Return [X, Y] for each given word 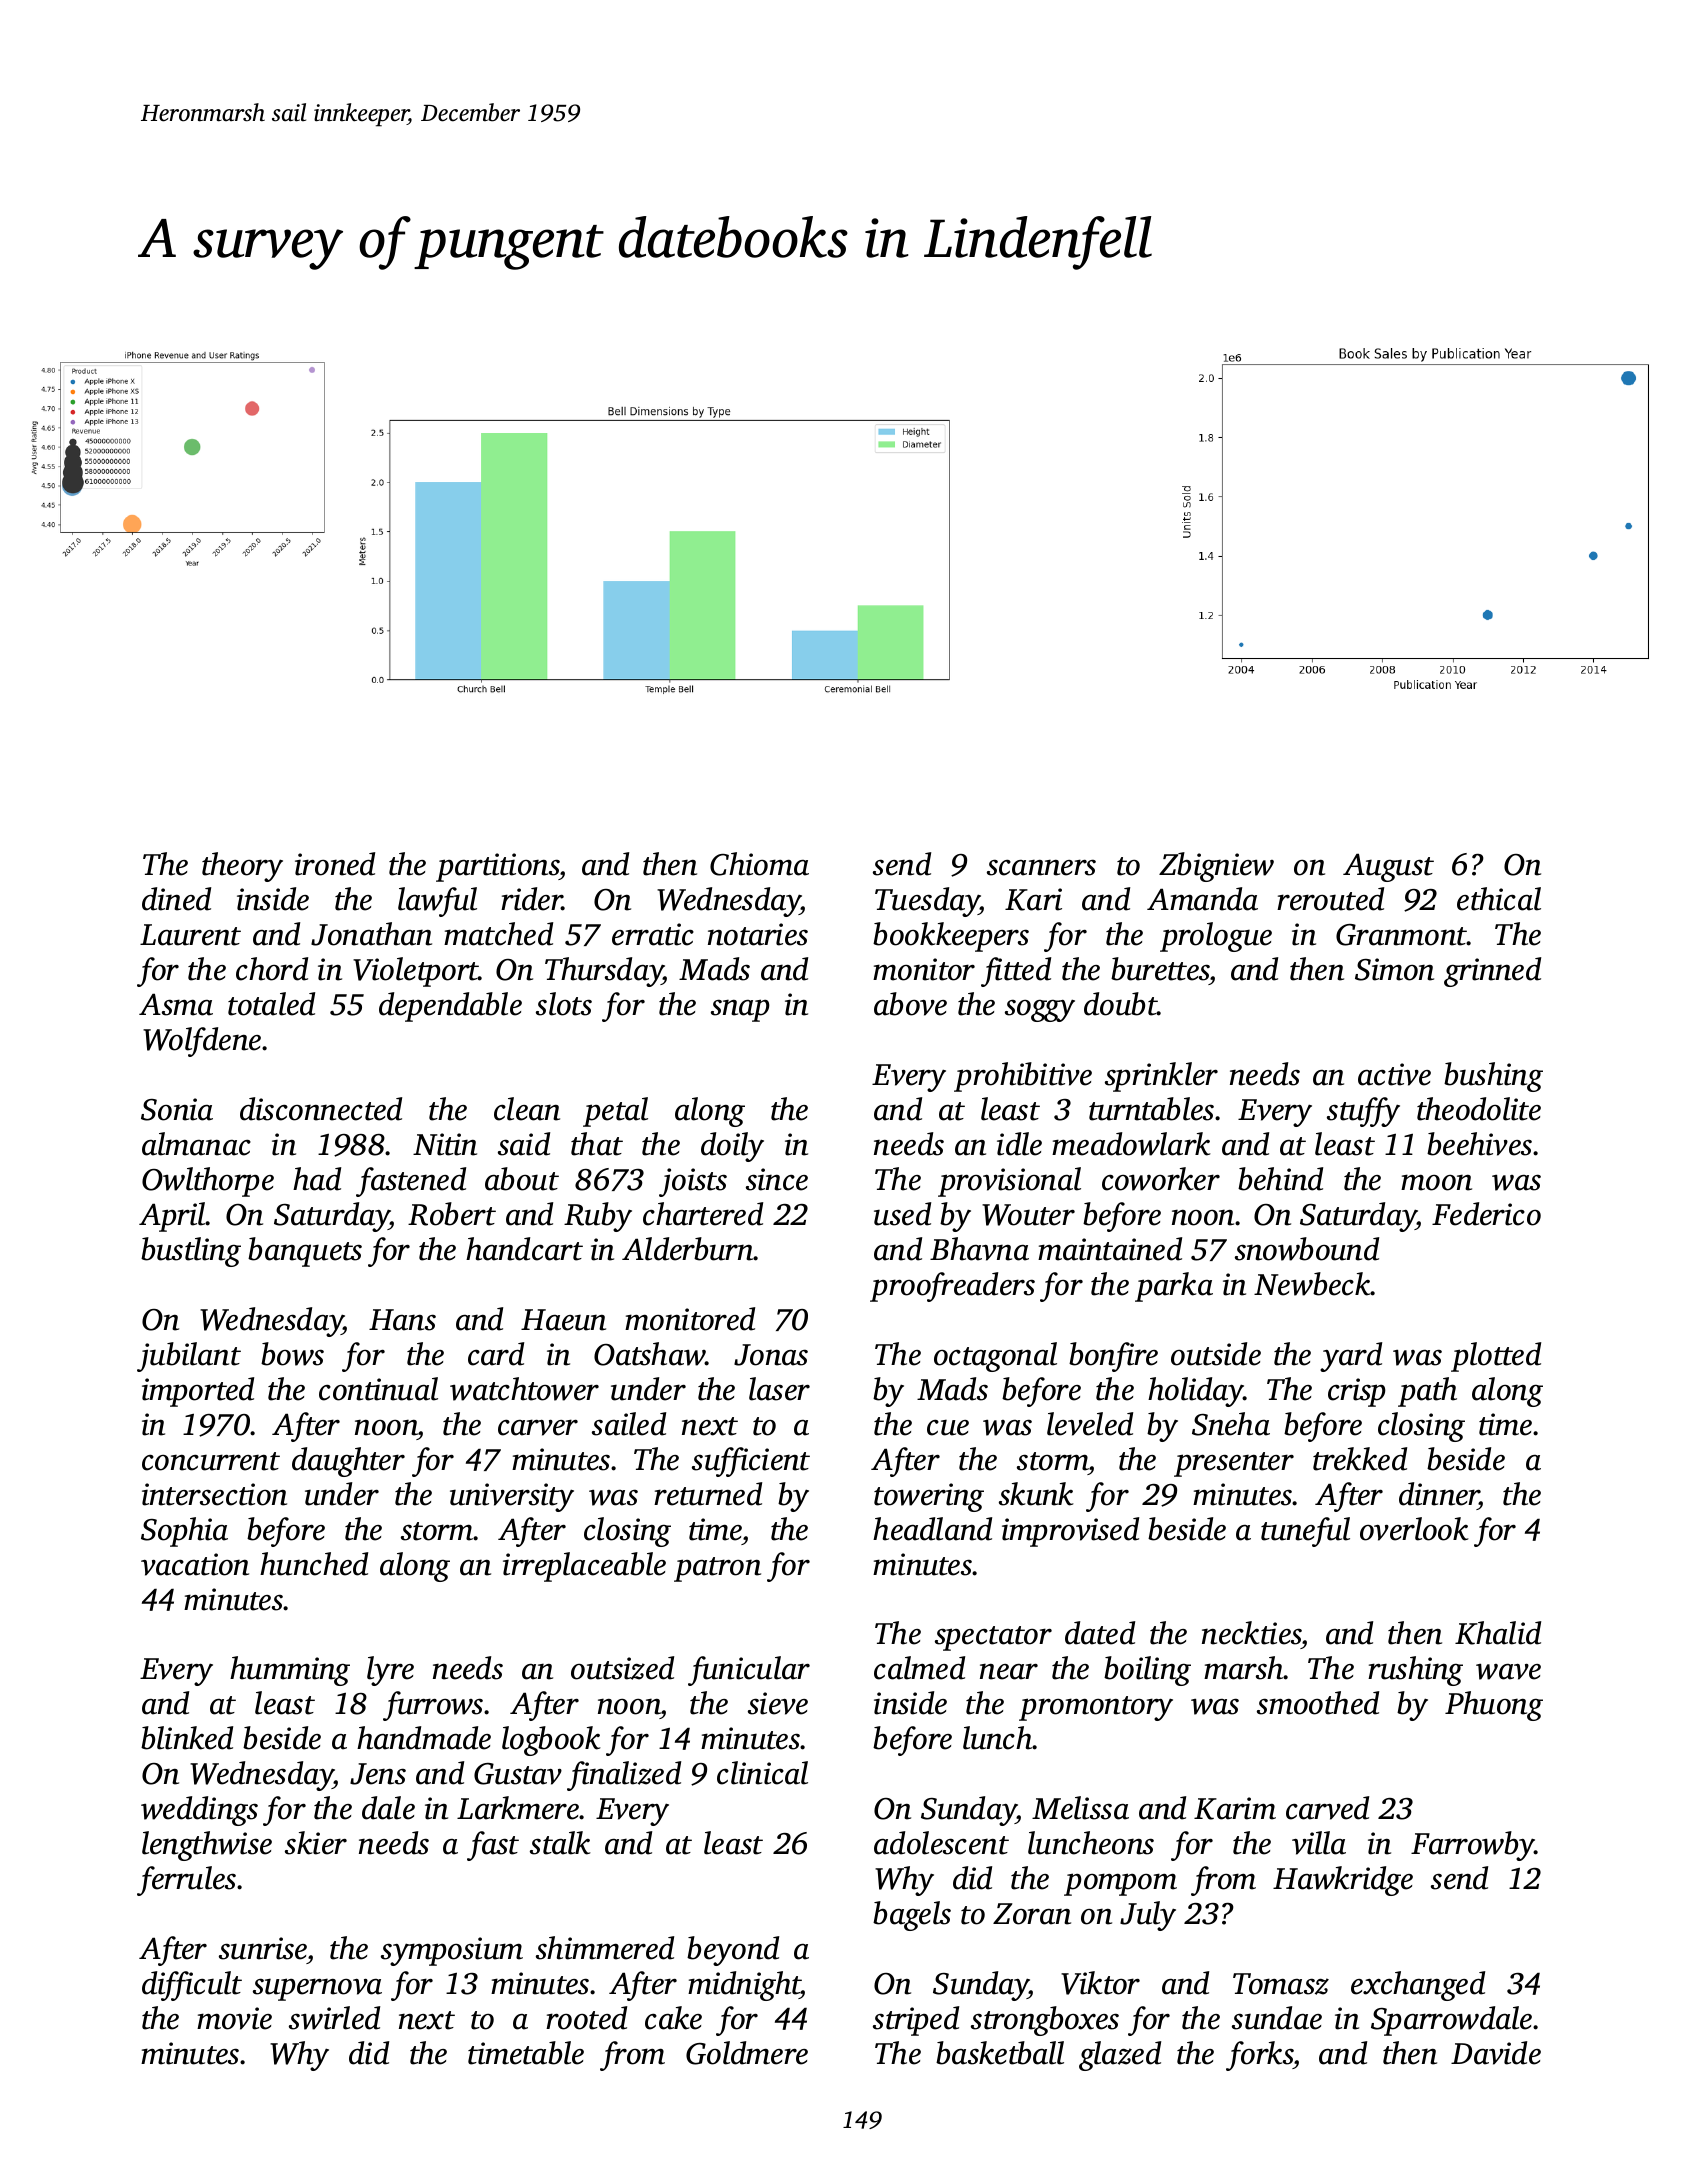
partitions [497, 867]
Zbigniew [1216, 867]
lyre [390, 1671]
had [317, 1179]
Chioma [759, 864]
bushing [1493, 1077]
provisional [1009, 1182]
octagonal [995, 1357]
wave [1508, 1672]
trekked [1360, 1459]
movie [234, 2018]
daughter [348, 1462]
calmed [919, 1668]
